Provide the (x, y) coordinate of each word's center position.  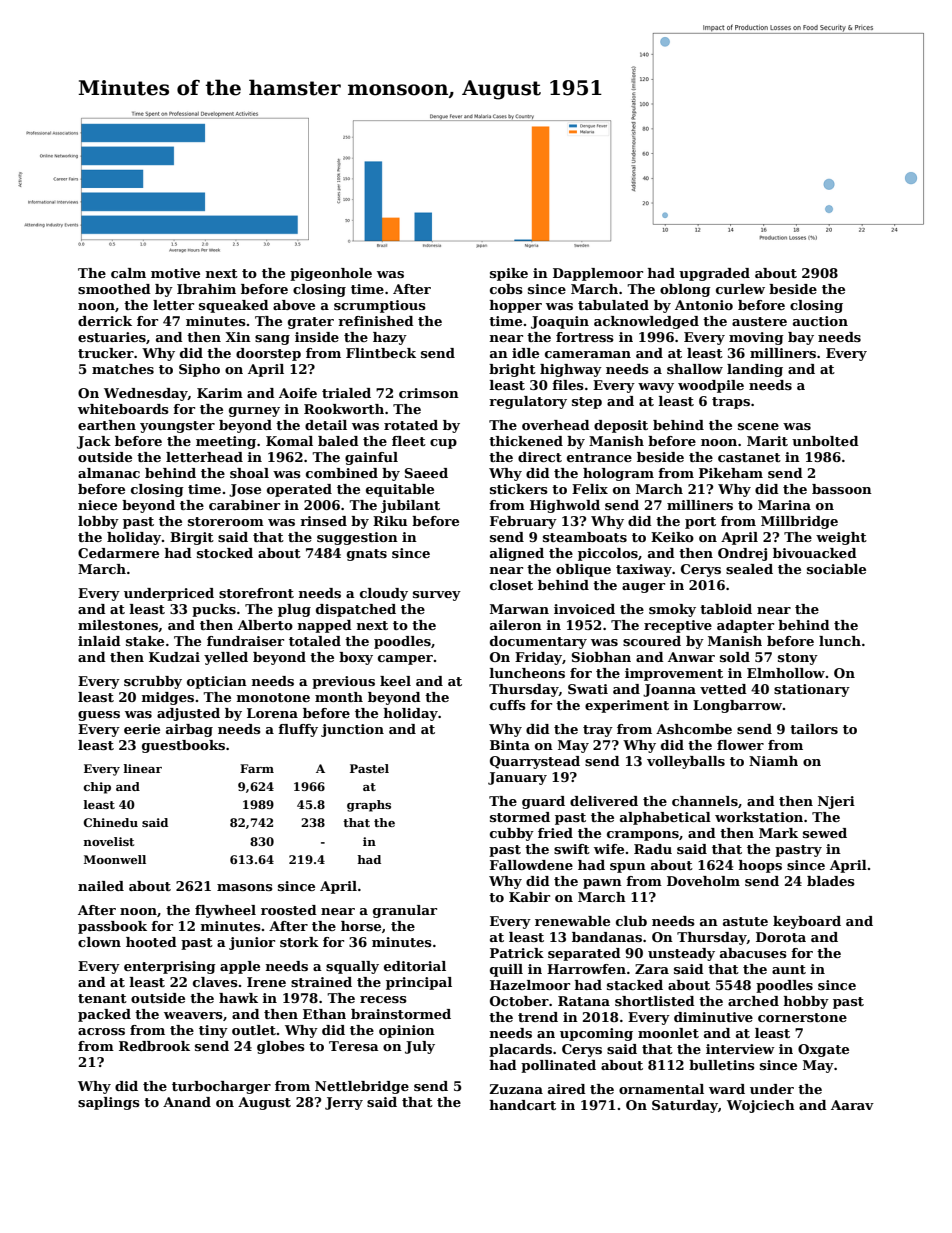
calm (128, 273)
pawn (602, 884)
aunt (789, 969)
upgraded (714, 274)
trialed (346, 393)
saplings (109, 1103)
